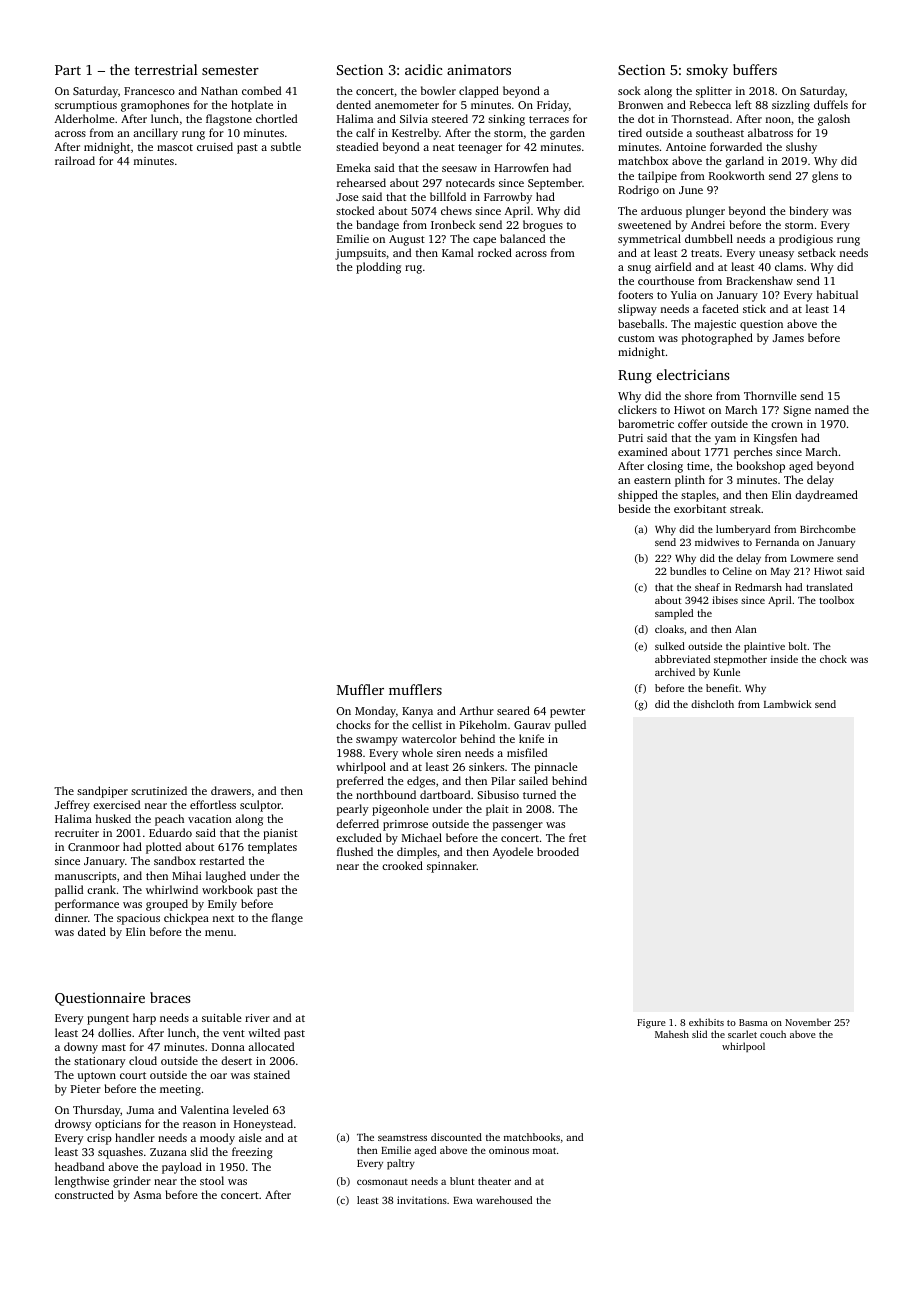 The image size is (924, 1308). What do you see at coordinates (788, 704) in the document?
I see `Lambwick` at bounding box center [788, 704].
